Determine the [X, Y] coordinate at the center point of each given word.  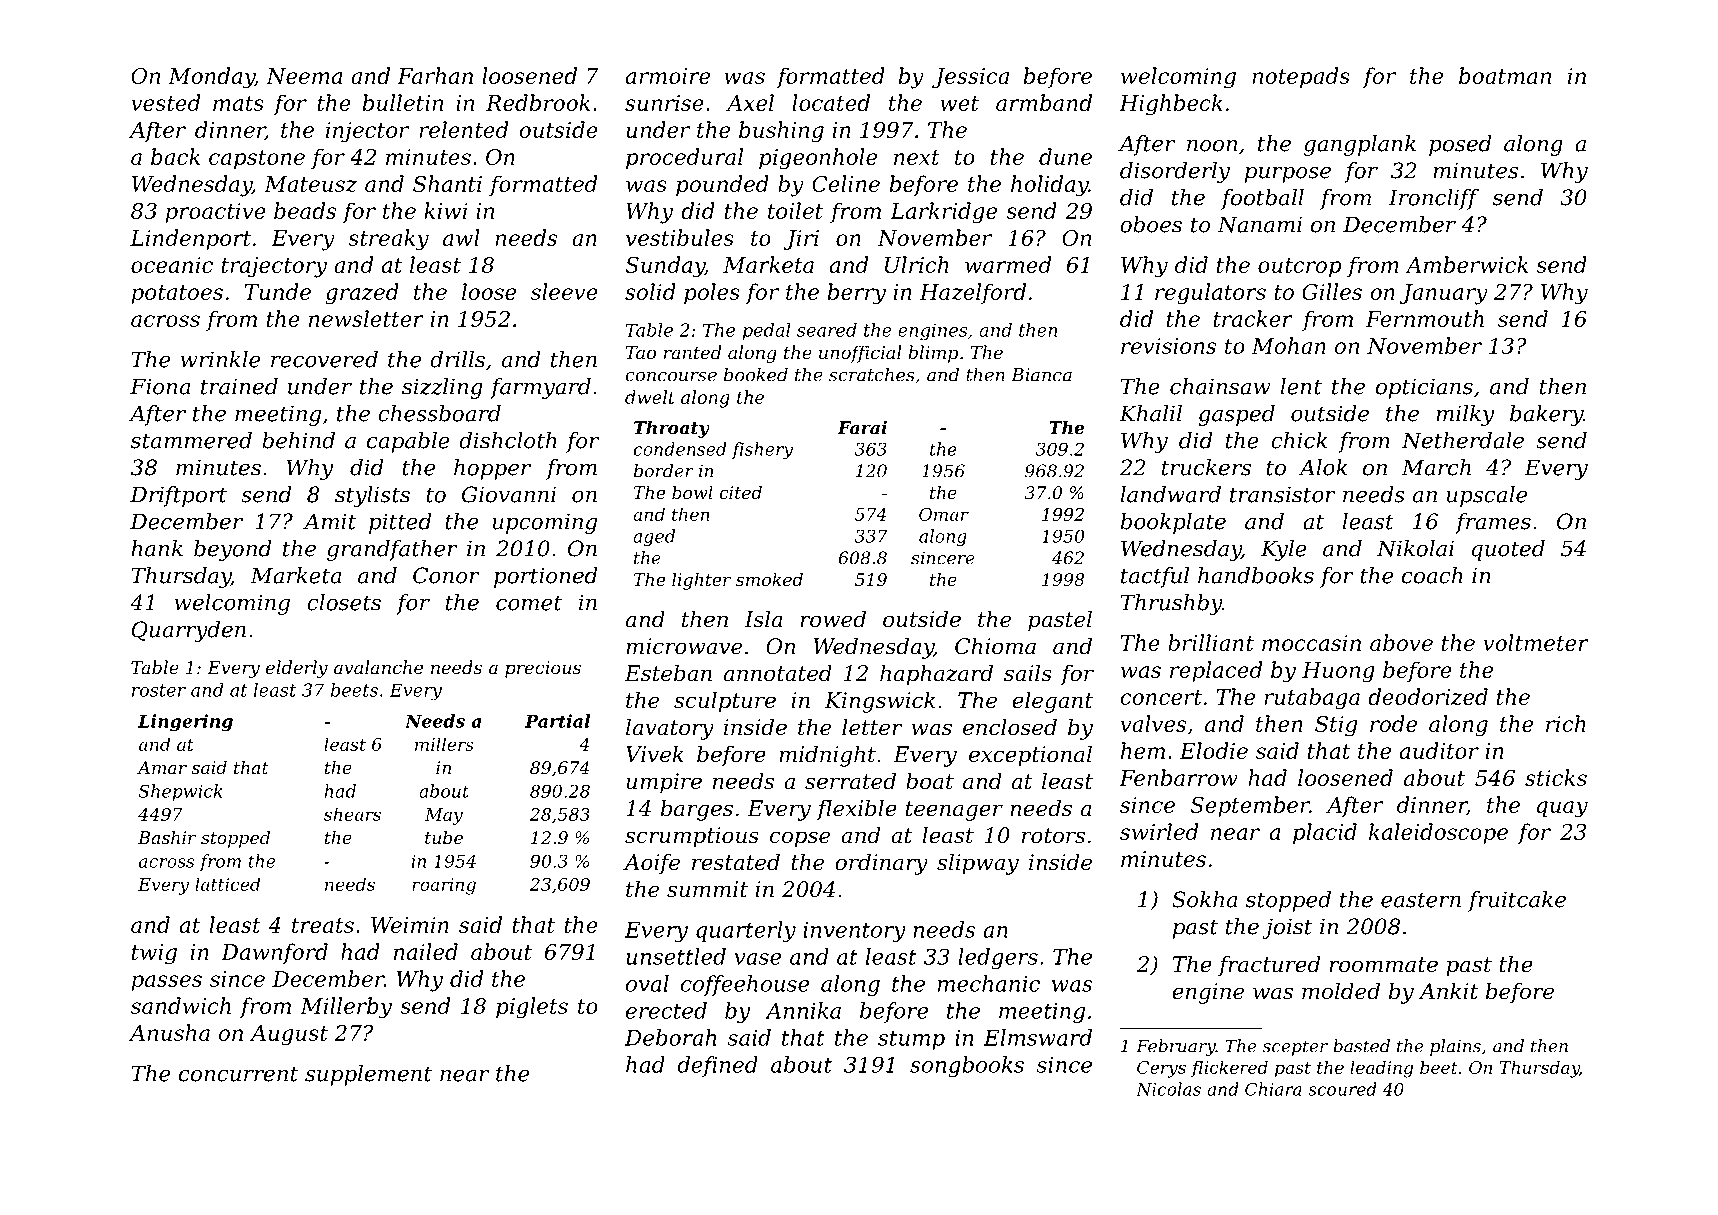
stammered [191, 440]
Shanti [447, 183]
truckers [1206, 467]
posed [1460, 145]
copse [800, 839]
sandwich [181, 1005]
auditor [1439, 750]
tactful [1155, 577]
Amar [162, 767]
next [917, 157]
